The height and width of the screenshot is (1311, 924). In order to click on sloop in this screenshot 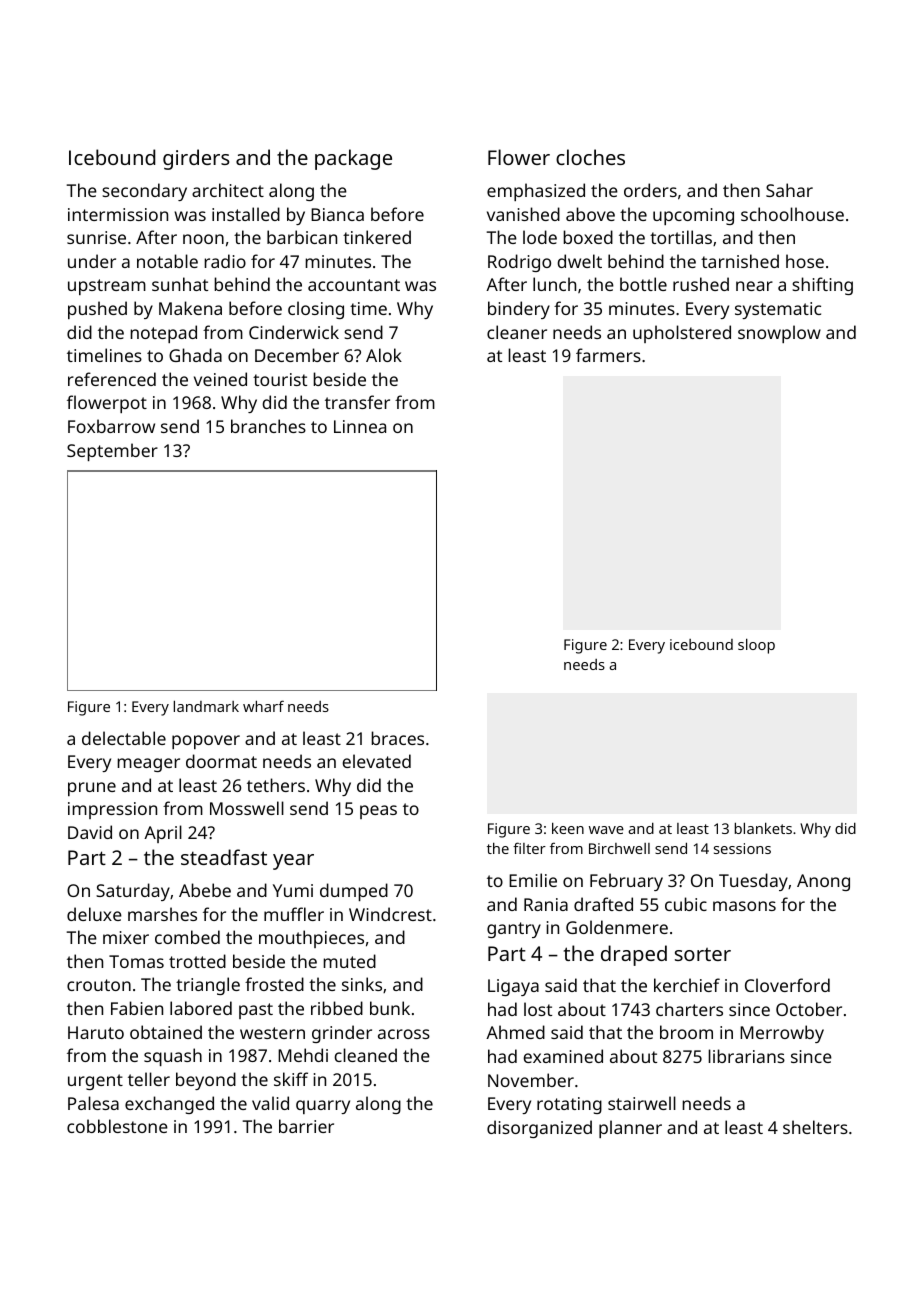, I will do `click(756, 646)`.
